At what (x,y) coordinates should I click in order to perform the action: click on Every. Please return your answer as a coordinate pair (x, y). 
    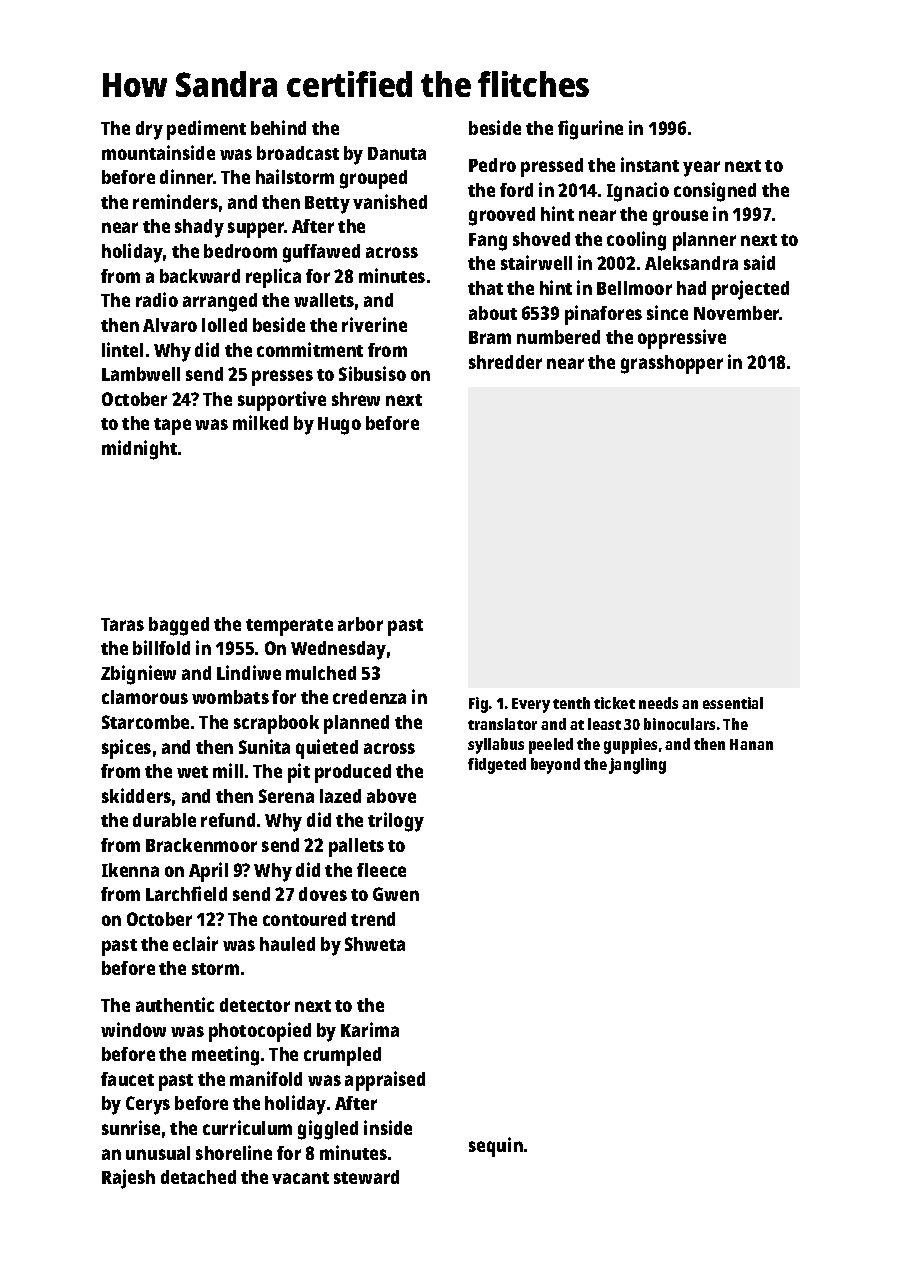
    Looking at the image, I should click on (531, 705).
